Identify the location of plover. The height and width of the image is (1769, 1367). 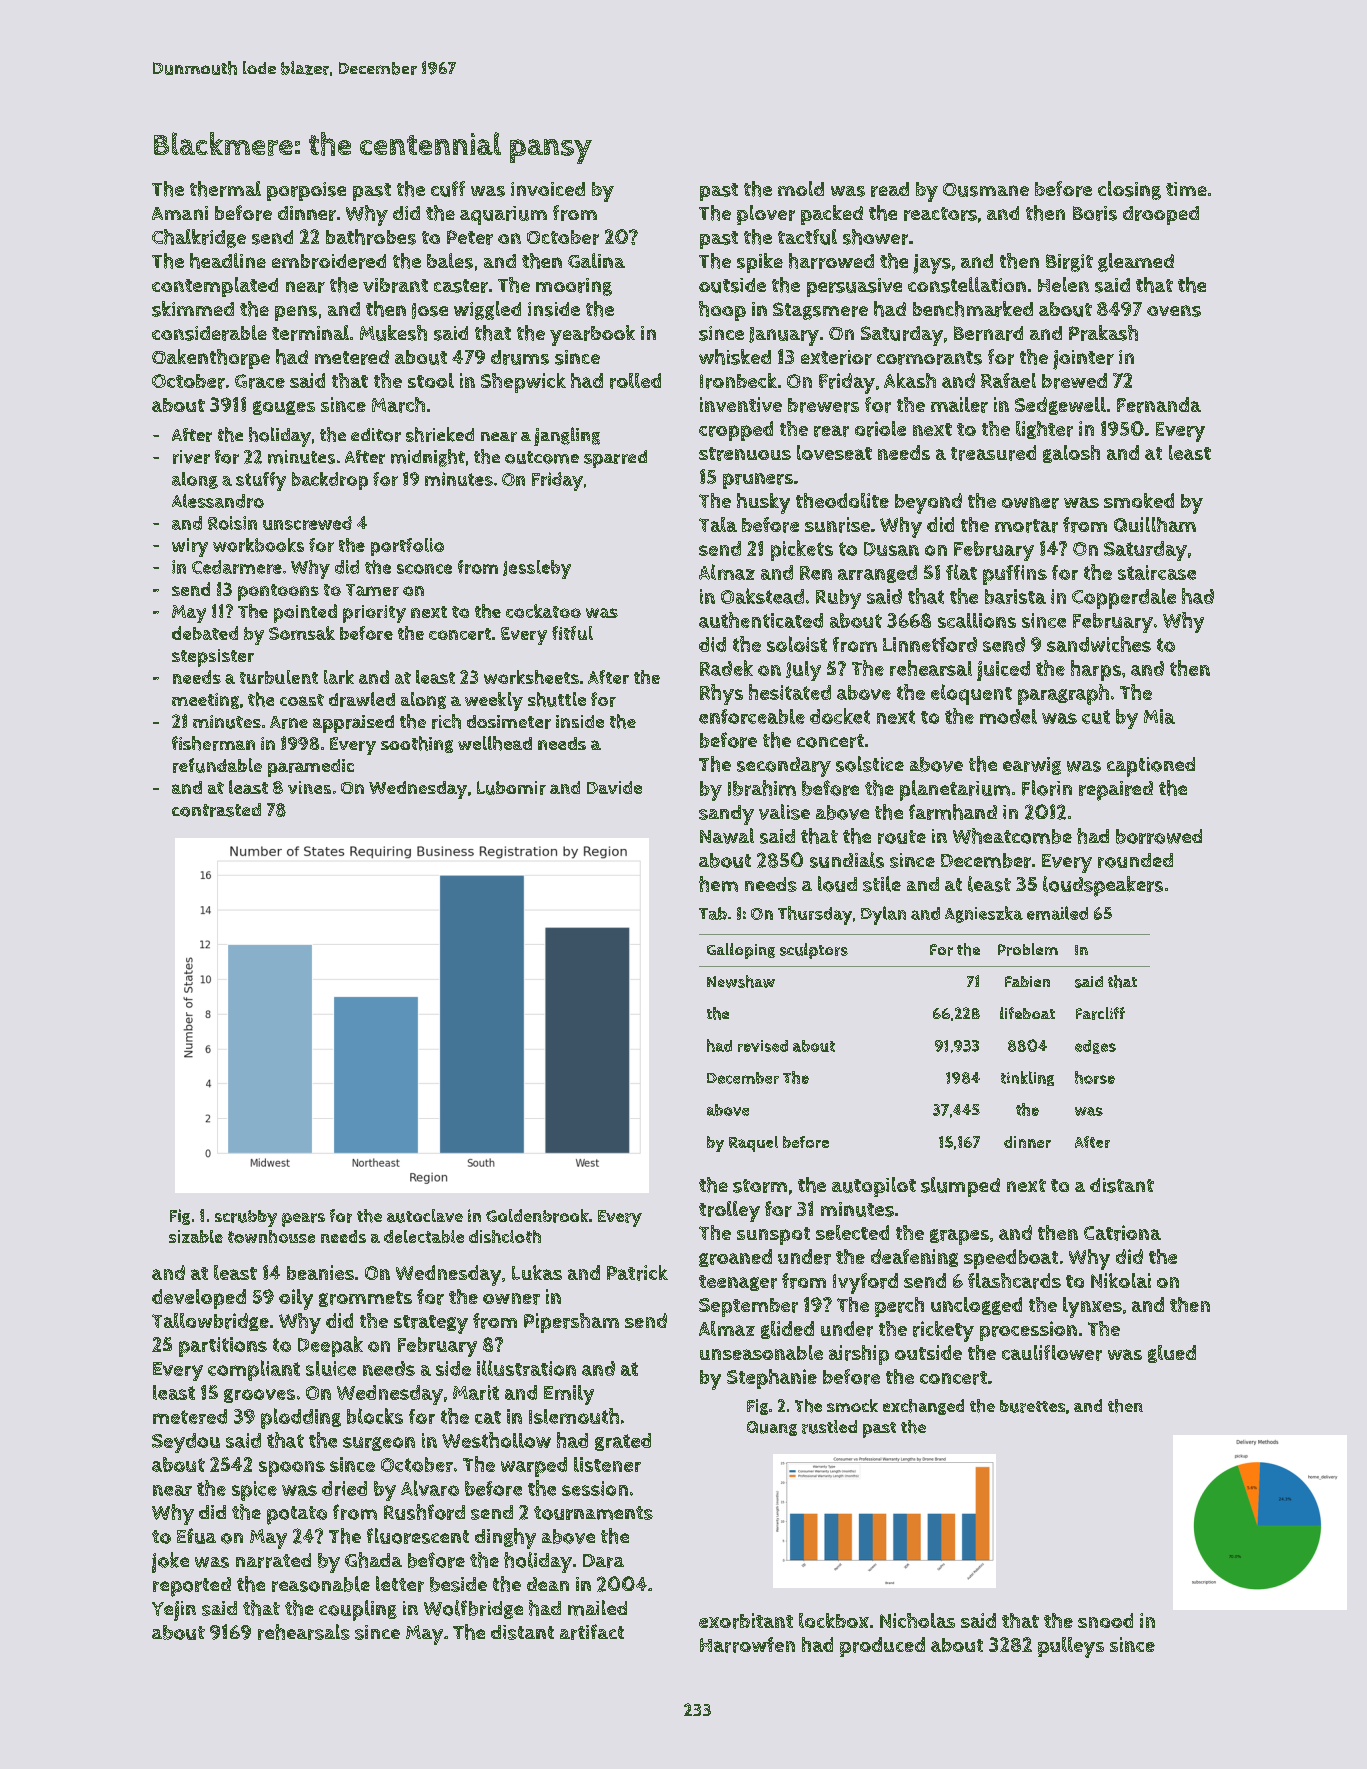
(766, 215).
